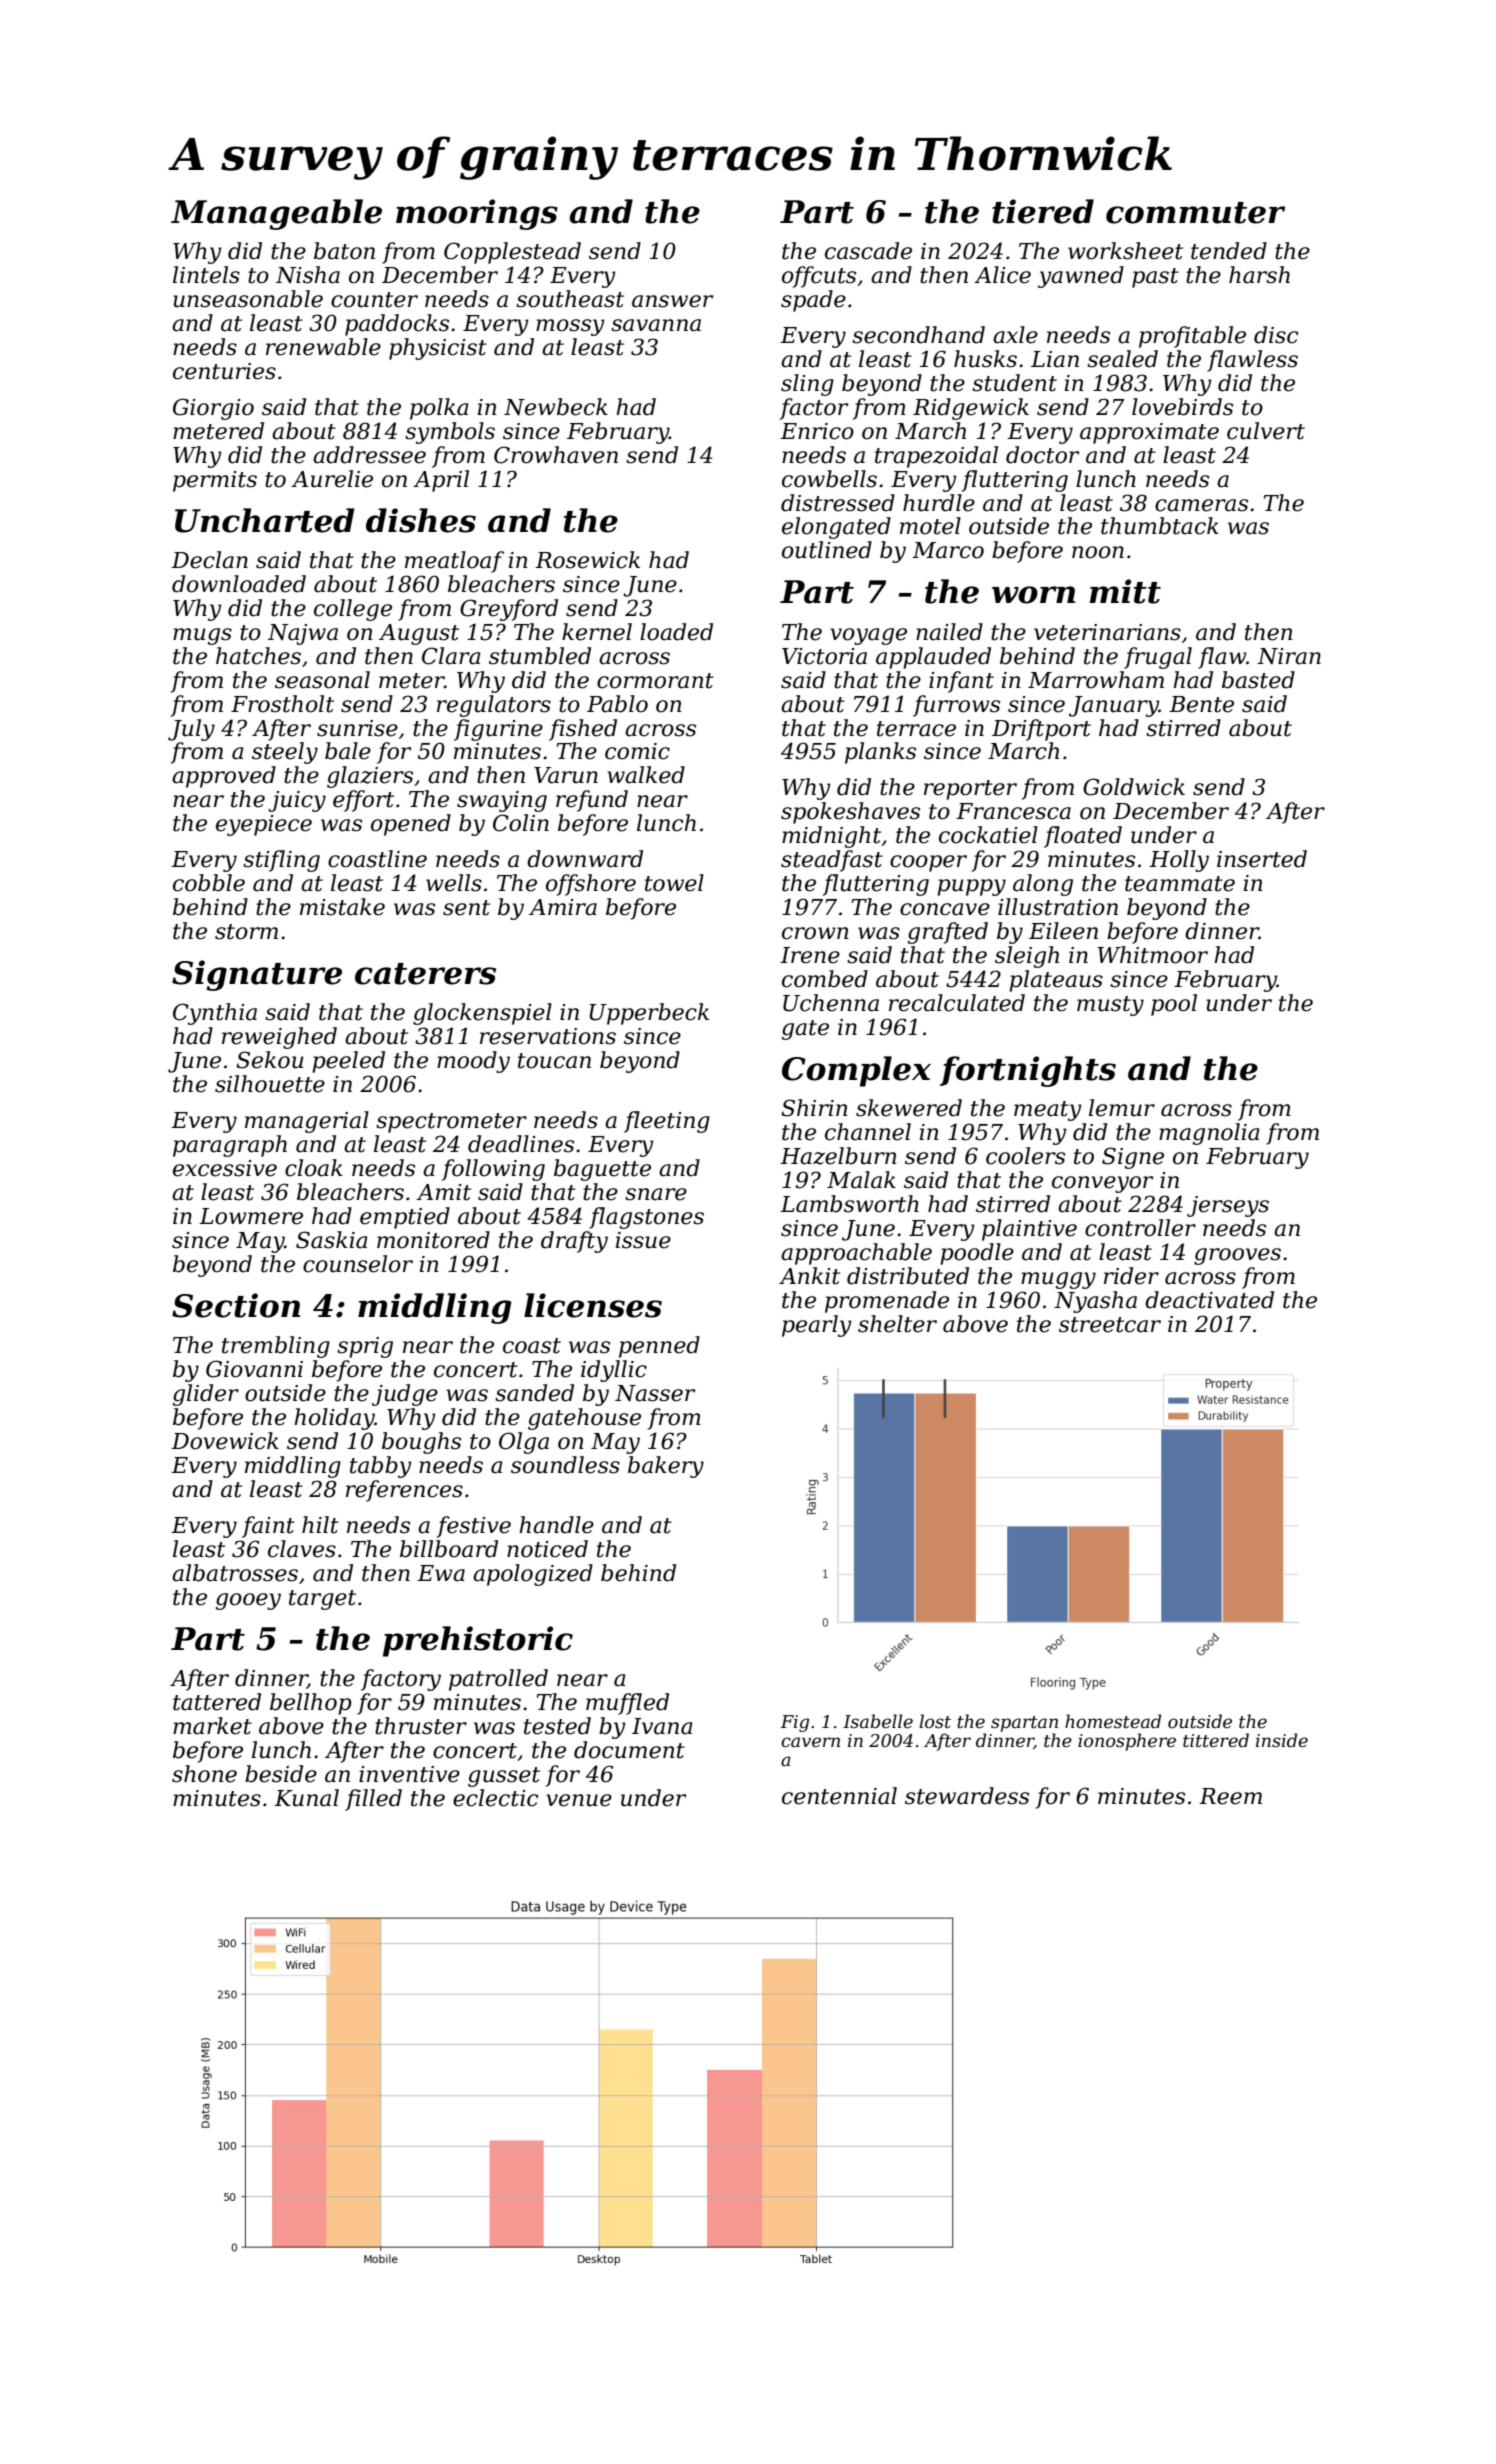  I want to click on tabby, so click(381, 1467).
